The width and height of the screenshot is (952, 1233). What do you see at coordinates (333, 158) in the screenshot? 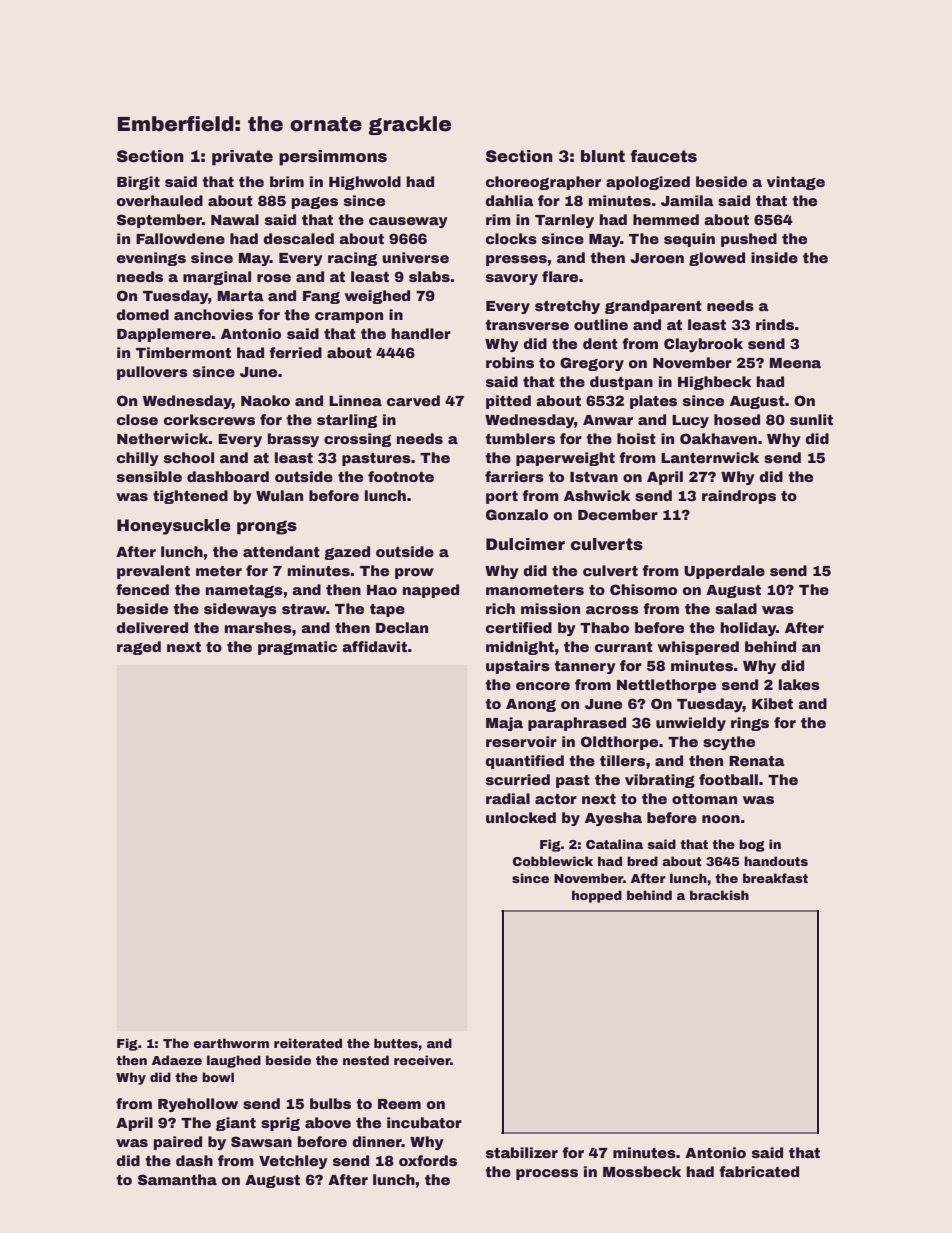
I see `persimmons` at bounding box center [333, 158].
